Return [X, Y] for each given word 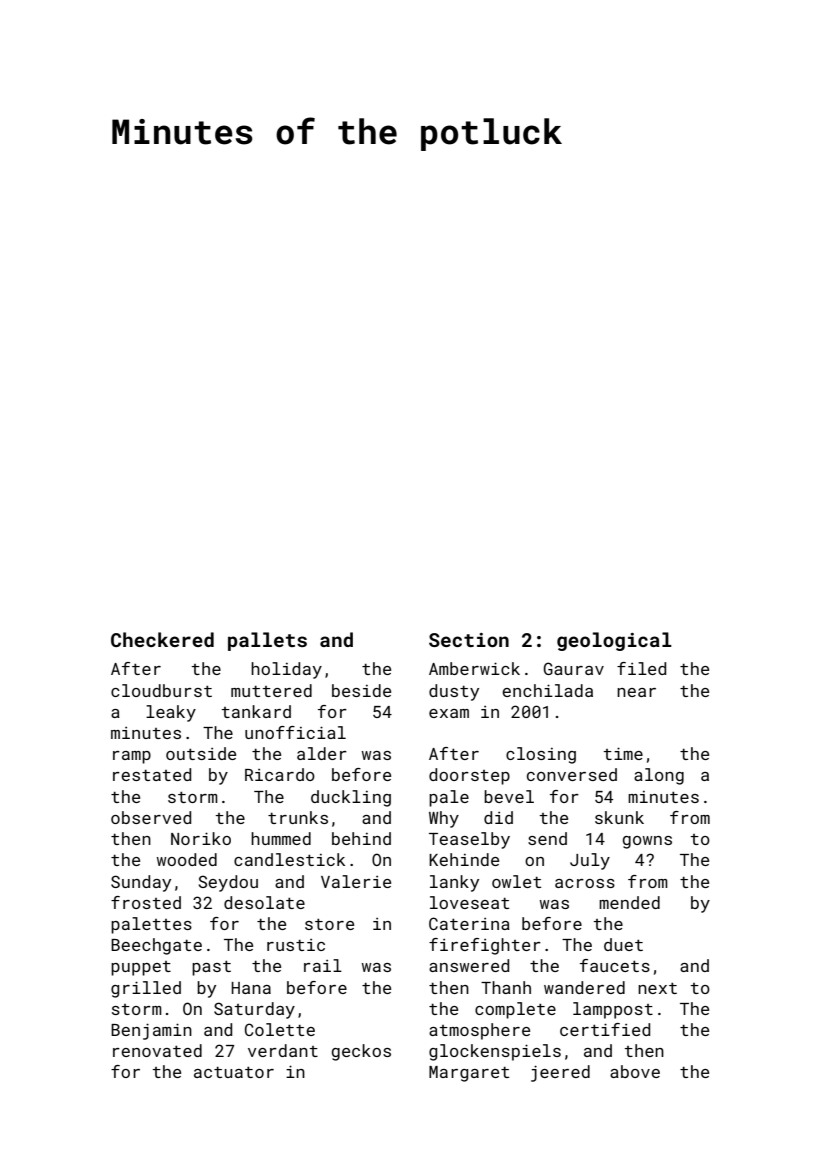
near [636, 692]
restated [152, 774]
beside [361, 690]
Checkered [162, 639]
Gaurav [574, 668]
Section [469, 640]
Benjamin [151, 1031]
